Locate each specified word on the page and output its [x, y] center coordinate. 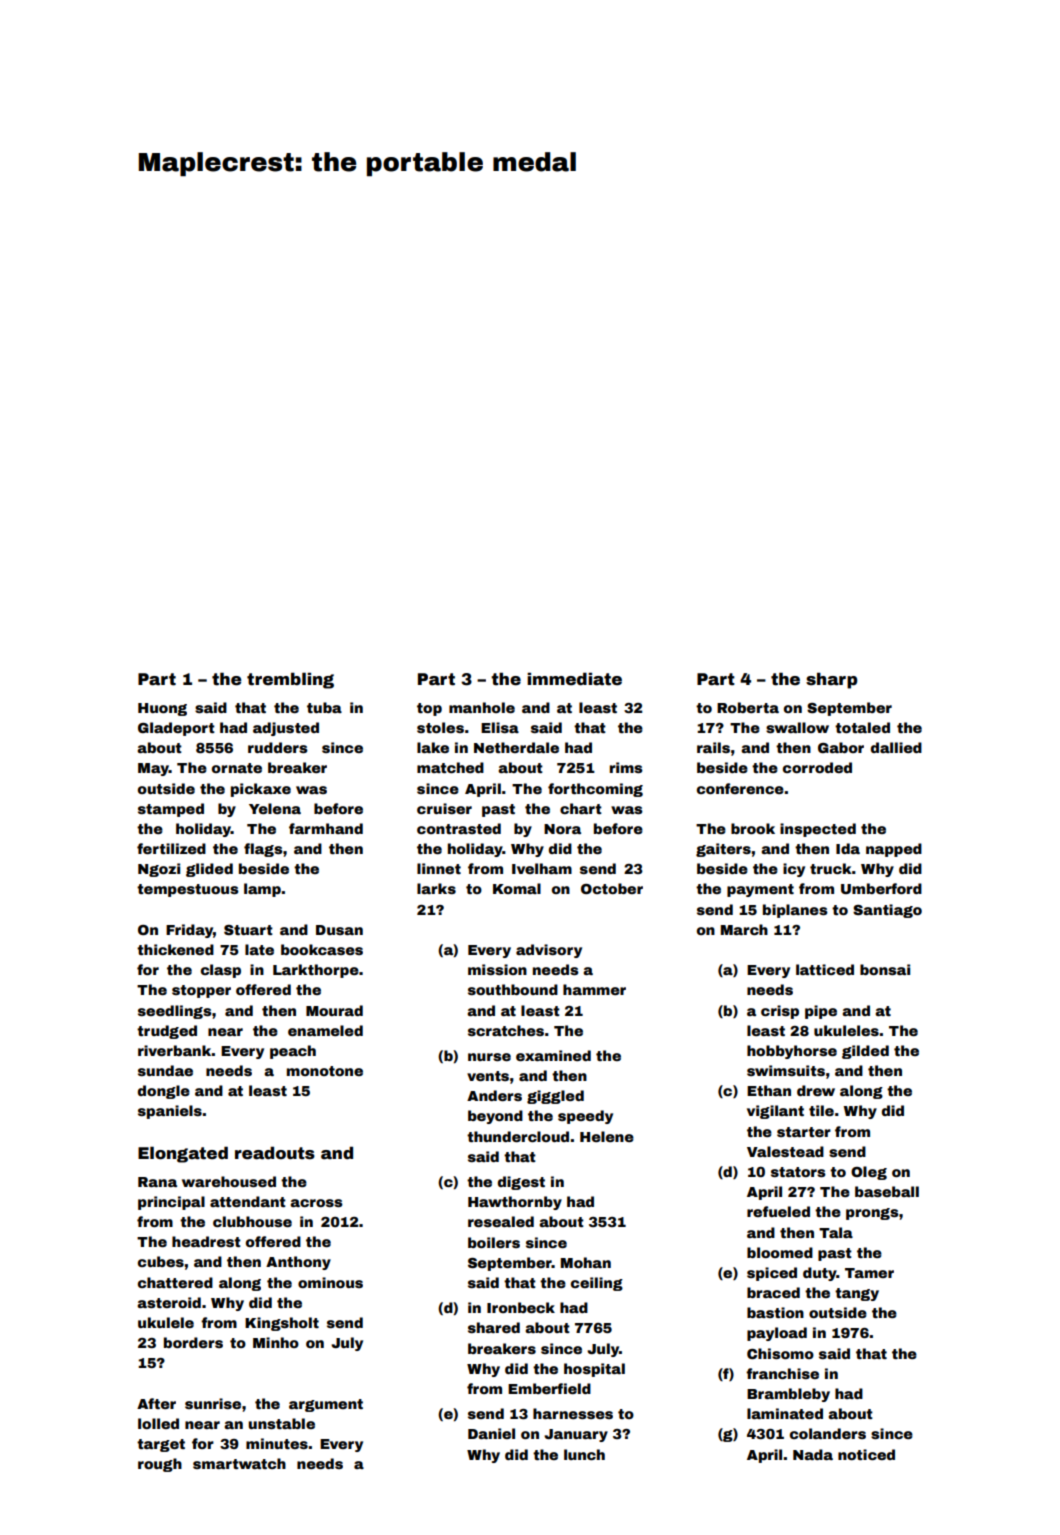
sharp [831, 680]
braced [773, 1292]
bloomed [780, 1252]
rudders [278, 747]
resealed [501, 1221]
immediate [574, 679]
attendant [248, 1201]
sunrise [213, 1403]
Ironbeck [521, 1307]
